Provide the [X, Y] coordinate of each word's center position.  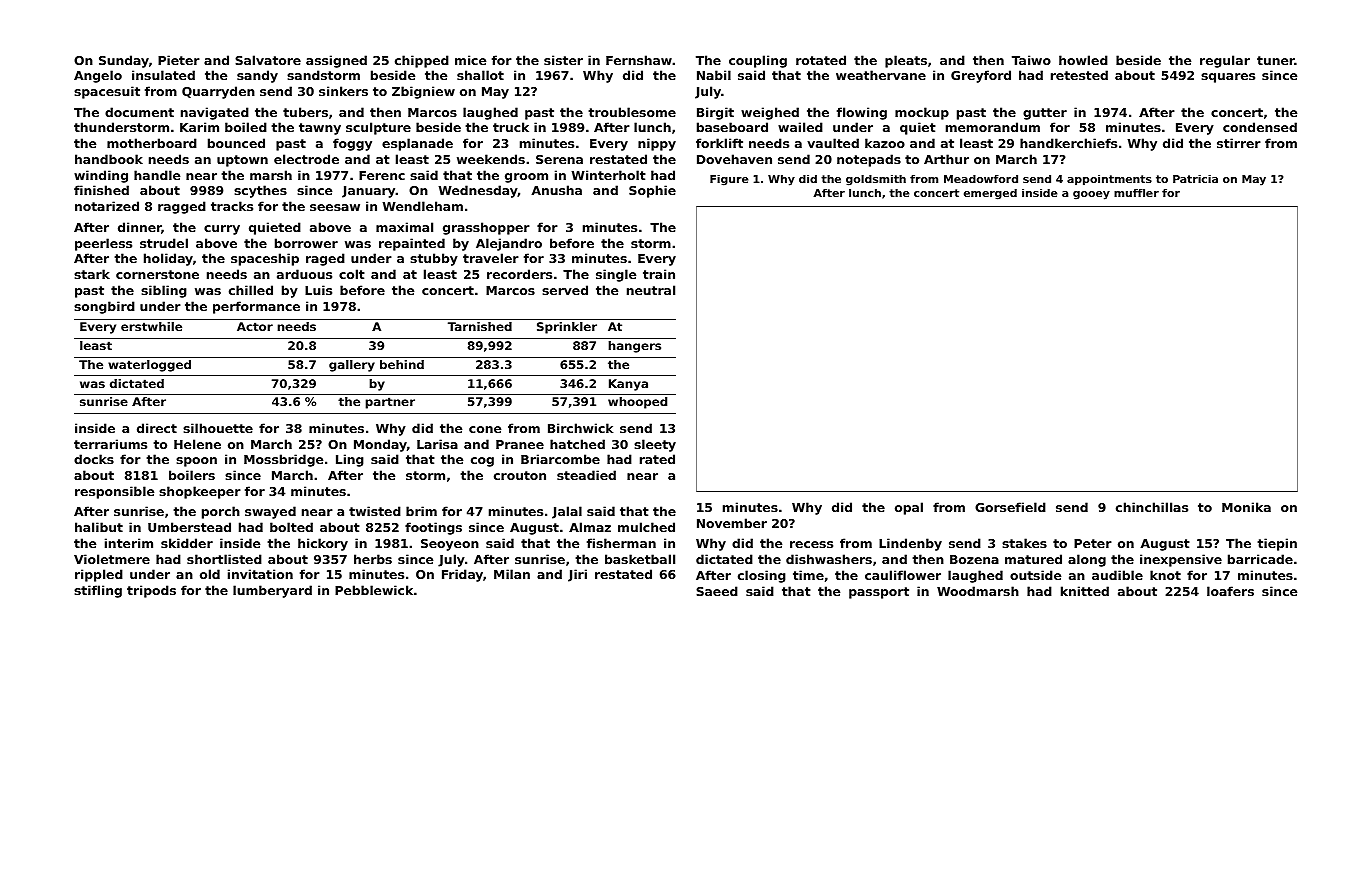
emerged [990, 194]
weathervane [881, 75]
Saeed [717, 591]
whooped [637, 403]
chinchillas [1152, 507]
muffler [1136, 193]
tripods [151, 591]
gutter [1045, 114]
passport [879, 593]
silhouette [218, 428]
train [659, 274]
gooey [1091, 195]
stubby [434, 259]
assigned [336, 61]
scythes [260, 191]
